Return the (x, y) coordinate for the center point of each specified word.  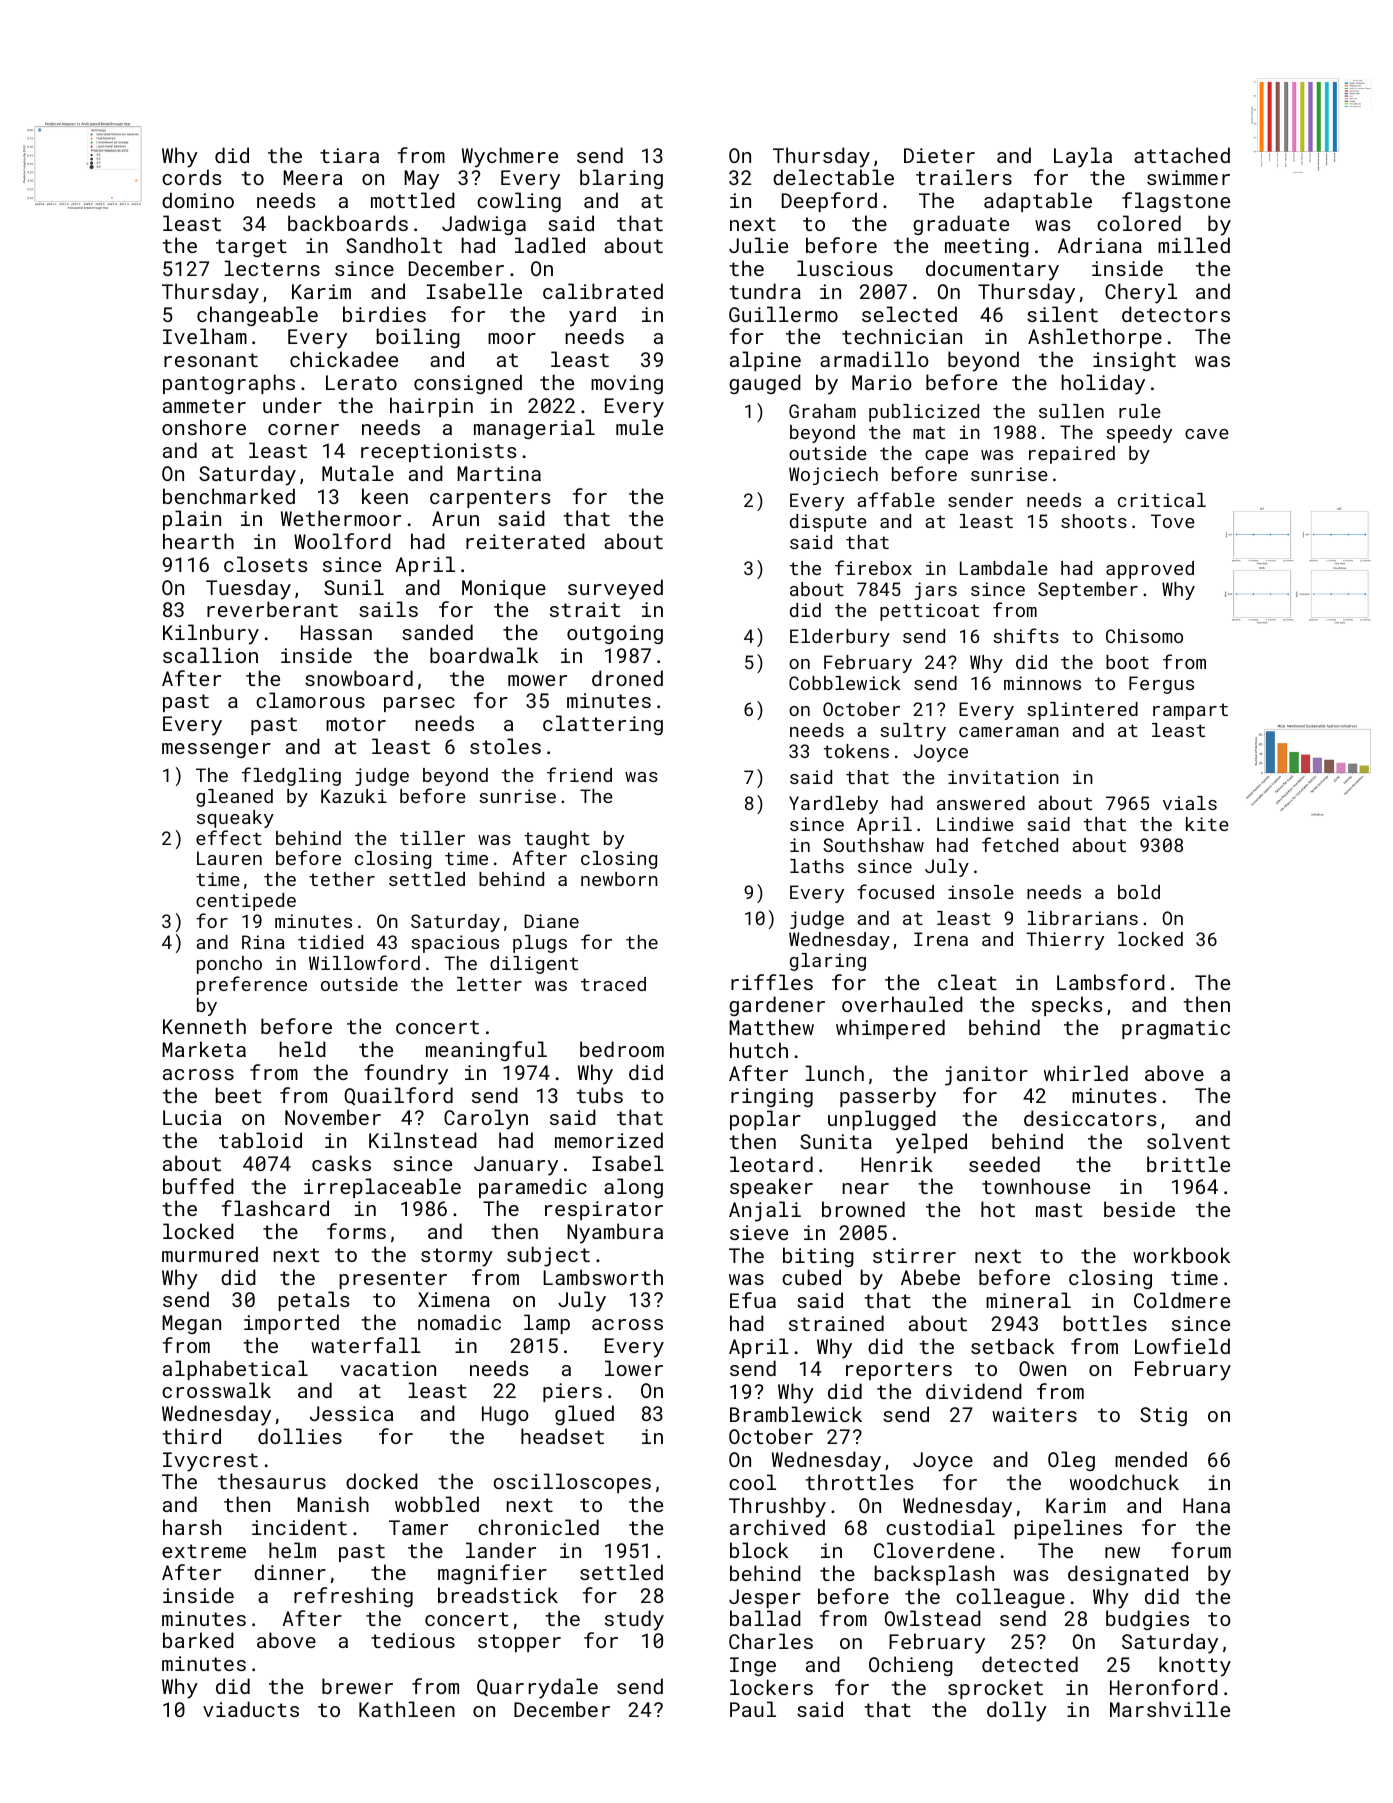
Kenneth (204, 1026)
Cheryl (1141, 293)
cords (191, 177)
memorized (609, 1140)
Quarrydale (537, 1688)
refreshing (353, 1597)
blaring (621, 179)
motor (356, 724)
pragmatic (1176, 1029)
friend (579, 774)
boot (1127, 662)
